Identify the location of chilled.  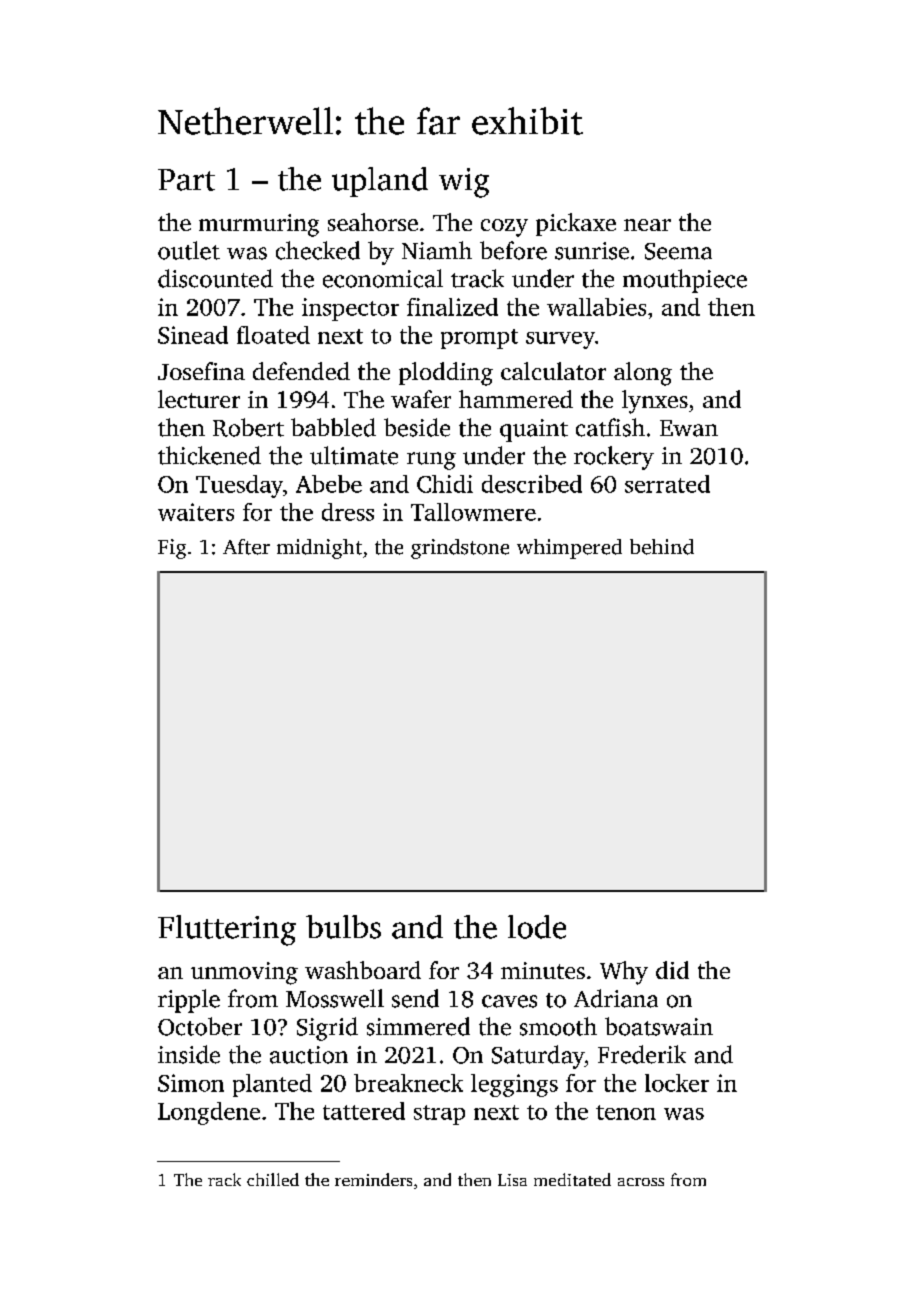
(273, 1179).
